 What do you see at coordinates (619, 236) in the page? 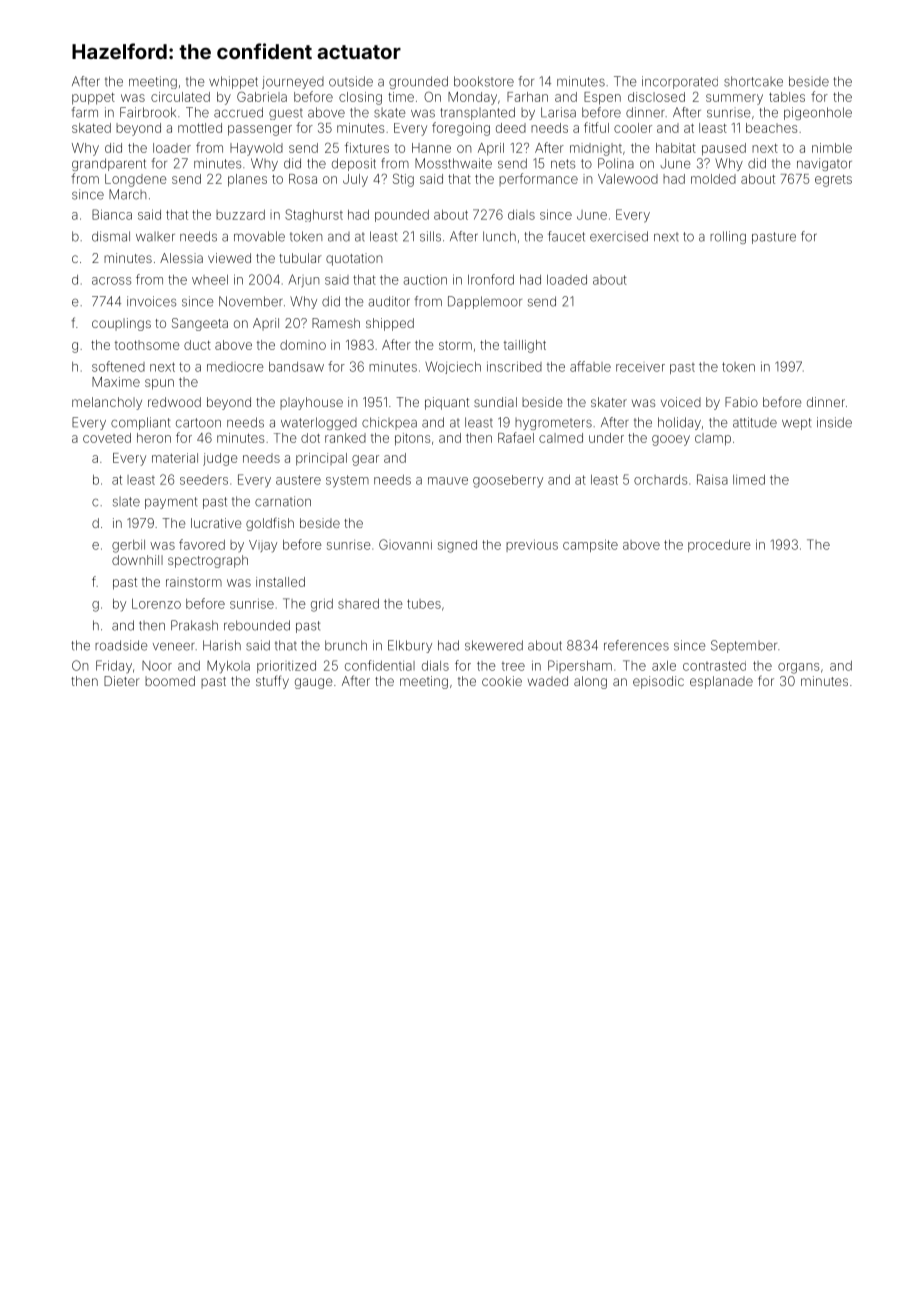
I see `exercised` at bounding box center [619, 236].
